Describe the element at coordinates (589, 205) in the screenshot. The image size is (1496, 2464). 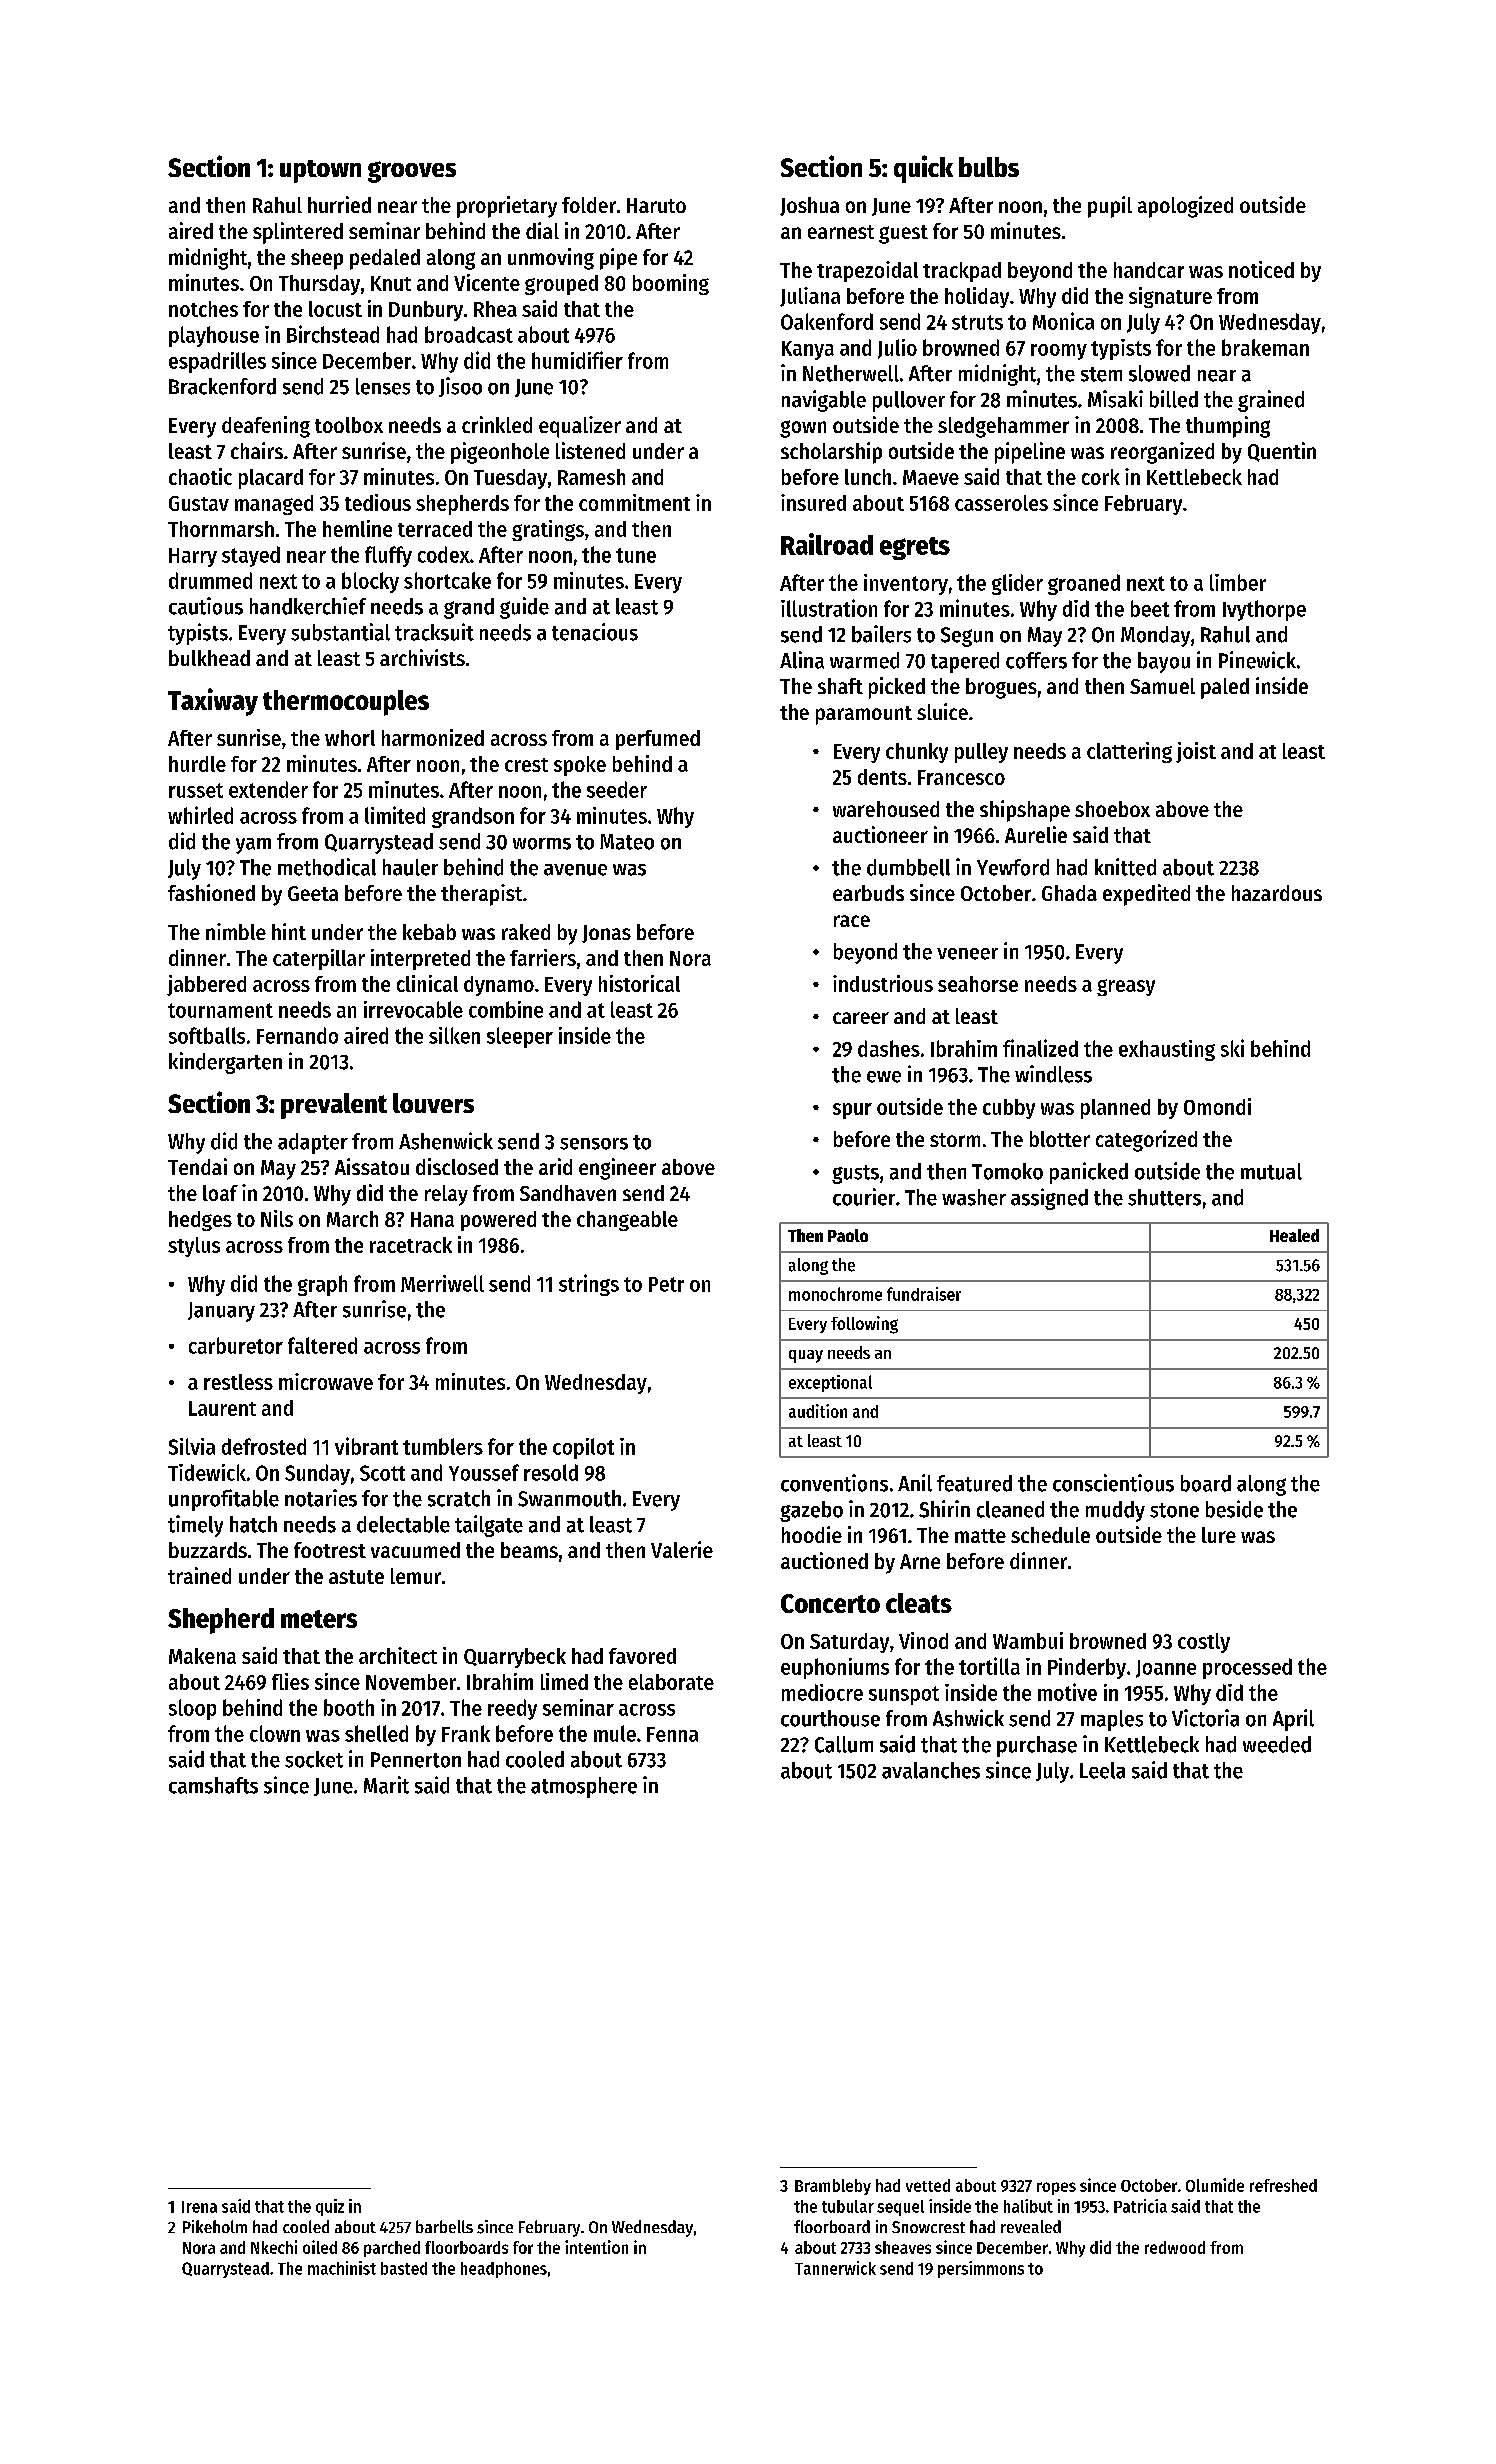
I see `folder` at that location.
